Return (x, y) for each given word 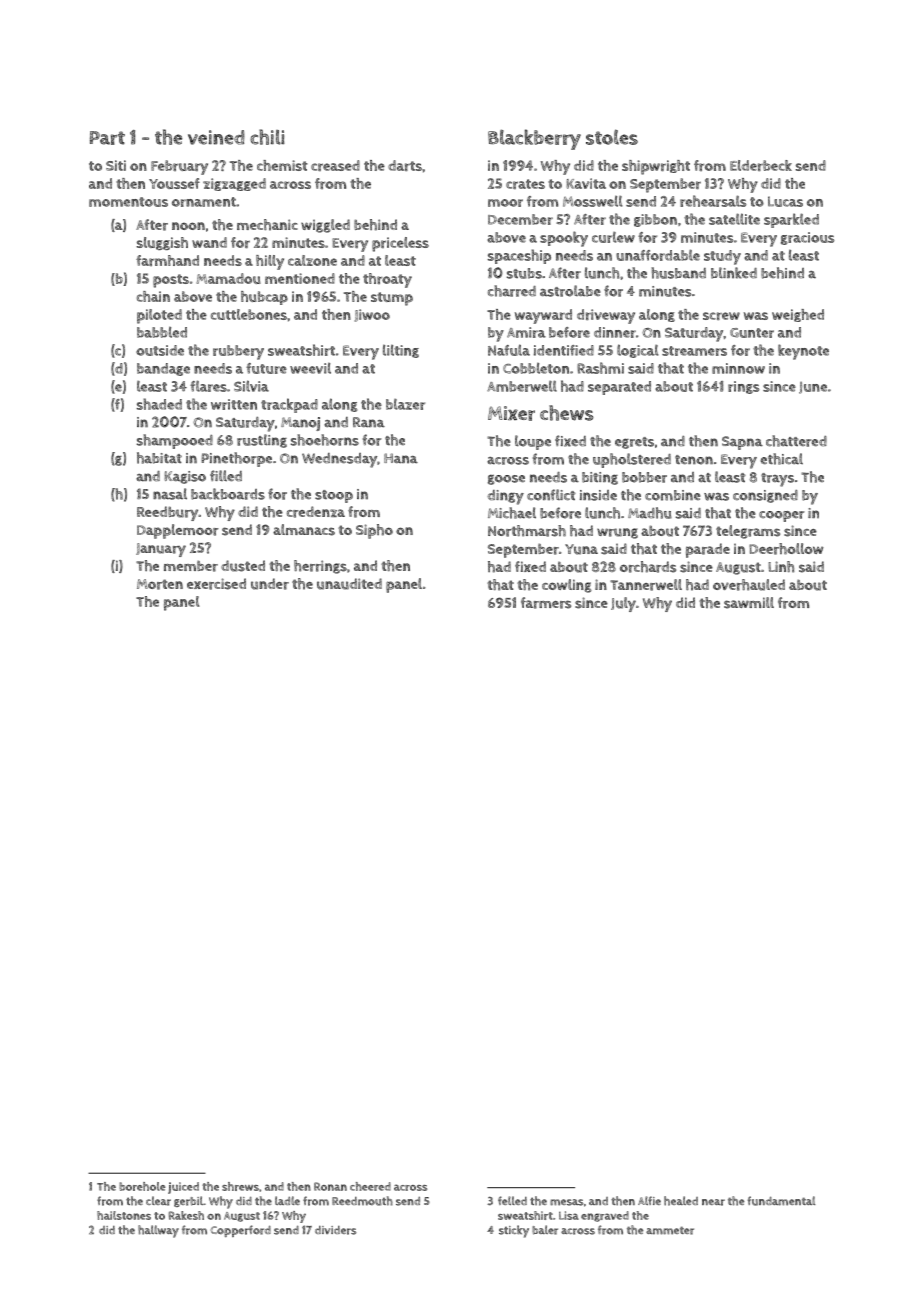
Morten (160, 584)
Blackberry (534, 139)
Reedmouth (362, 1201)
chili (267, 137)
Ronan (330, 1186)
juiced (183, 1188)
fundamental (781, 1201)
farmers (546, 603)
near (713, 1202)
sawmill (749, 603)
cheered (370, 1186)
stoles (612, 137)
